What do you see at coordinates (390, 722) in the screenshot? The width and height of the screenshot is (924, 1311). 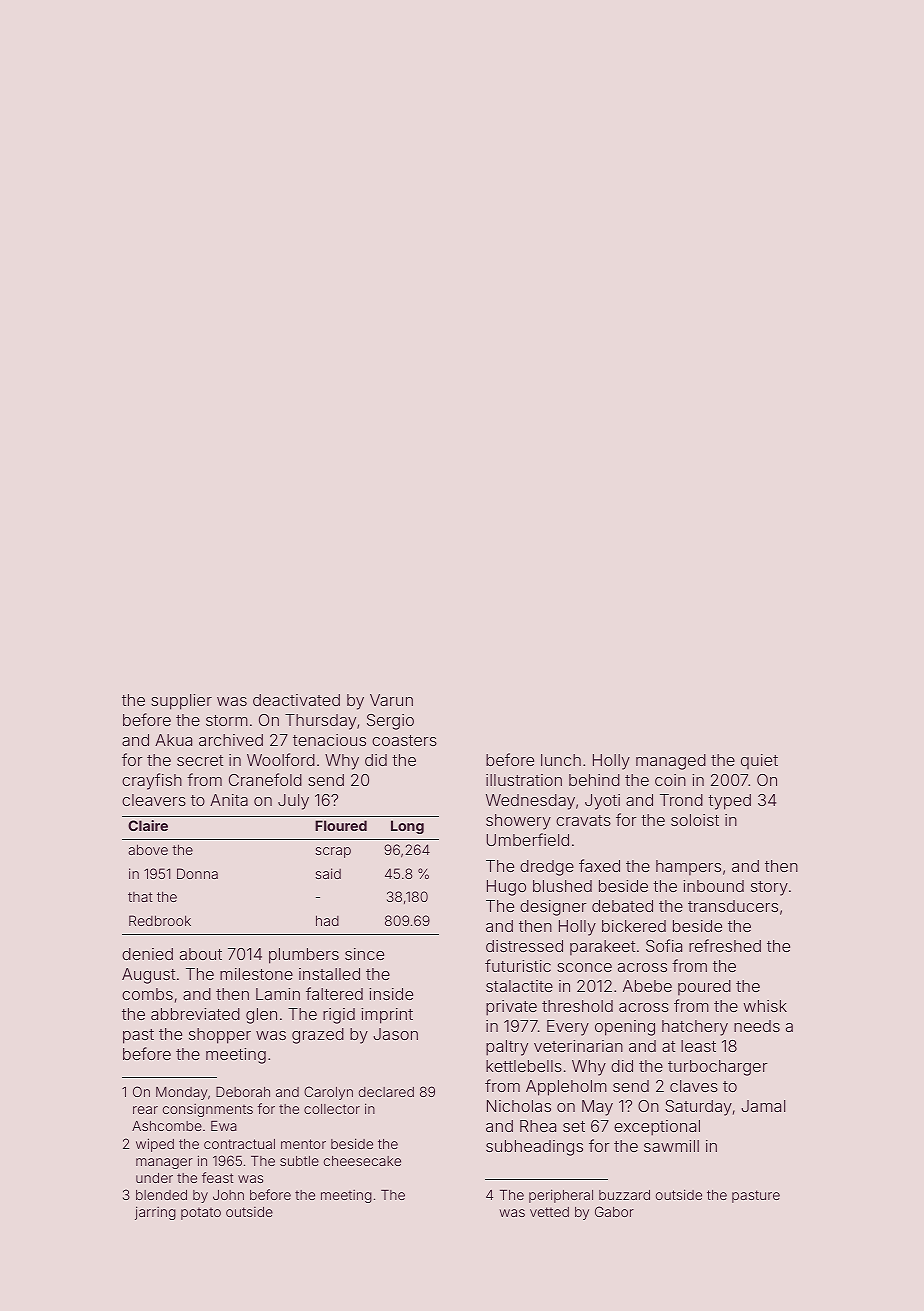 I see `Sergio` at bounding box center [390, 722].
